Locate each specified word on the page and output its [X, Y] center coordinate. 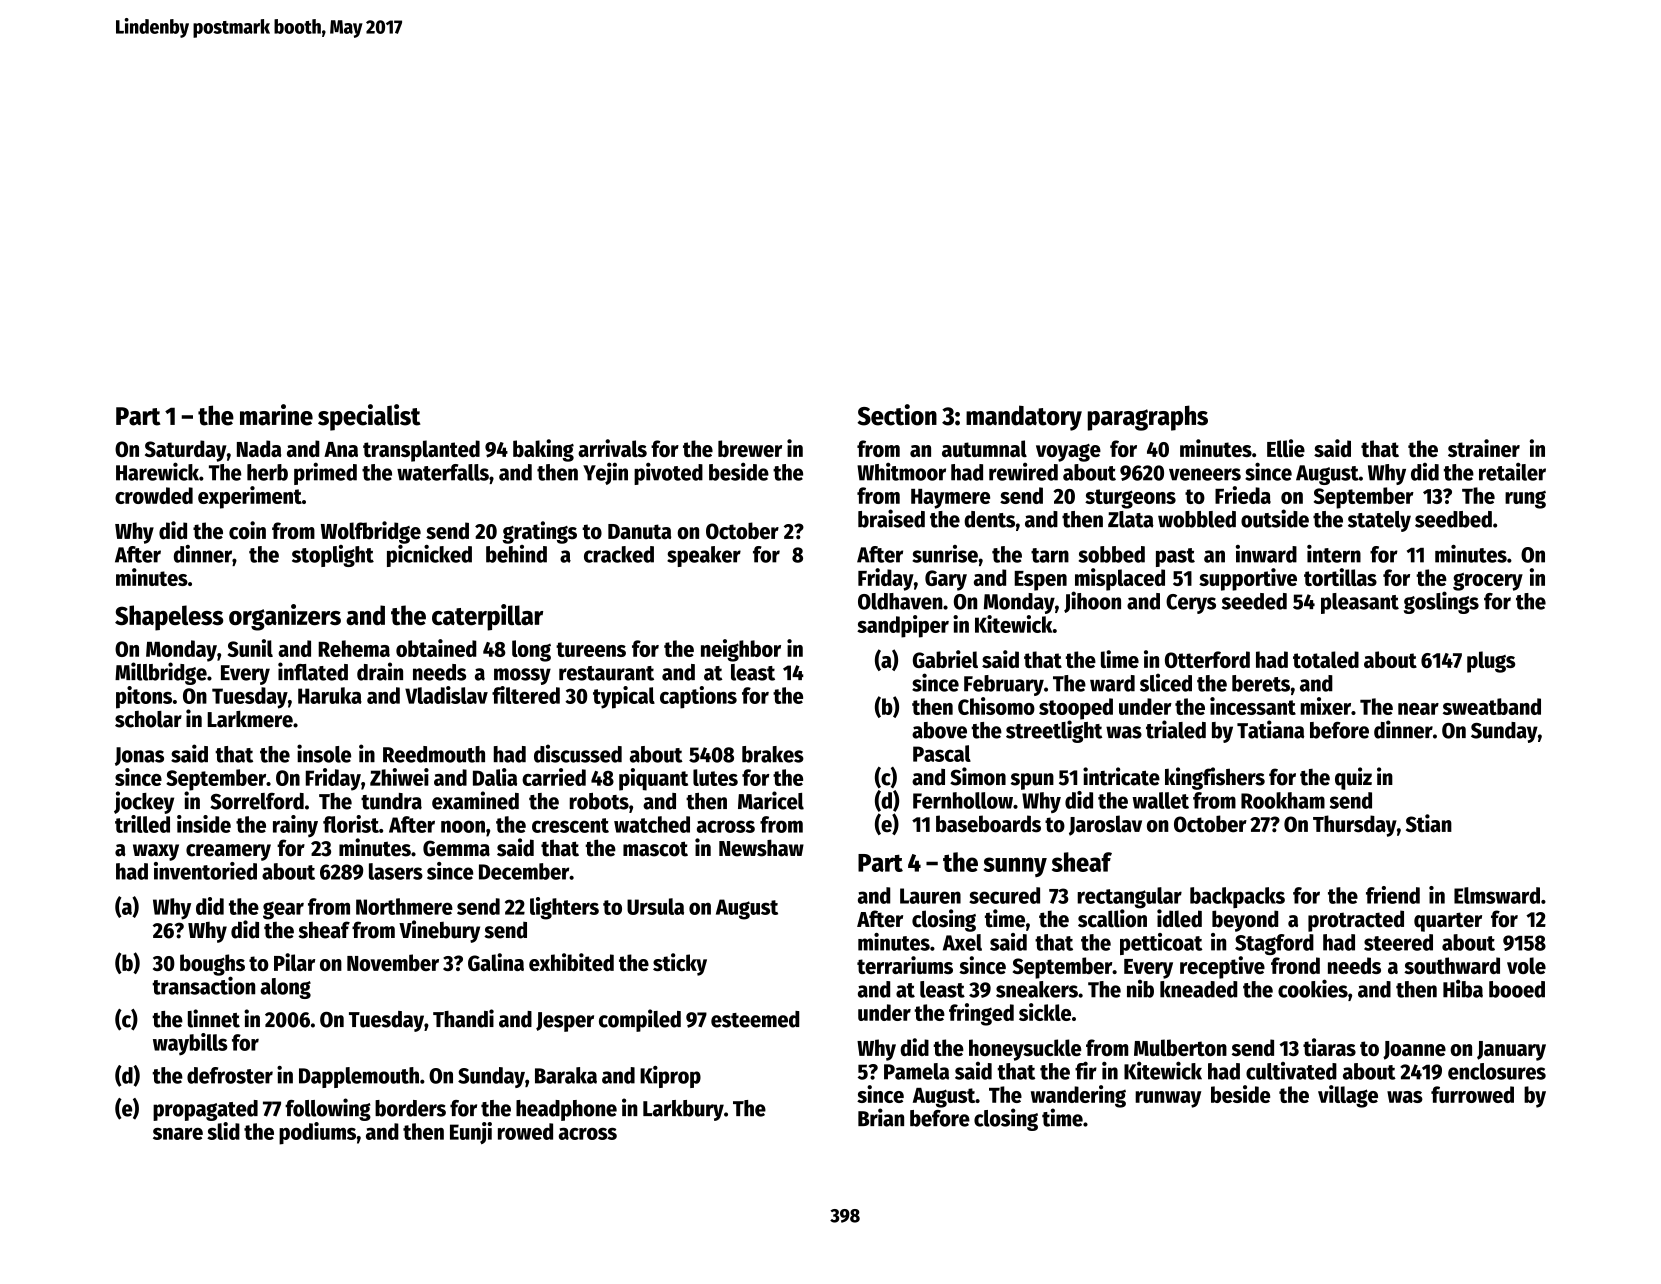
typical [624, 697]
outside [1275, 518]
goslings [1441, 602]
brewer [750, 448]
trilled [142, 824]
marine [276, 415]
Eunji [471, 1133]
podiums [317, 1133]
